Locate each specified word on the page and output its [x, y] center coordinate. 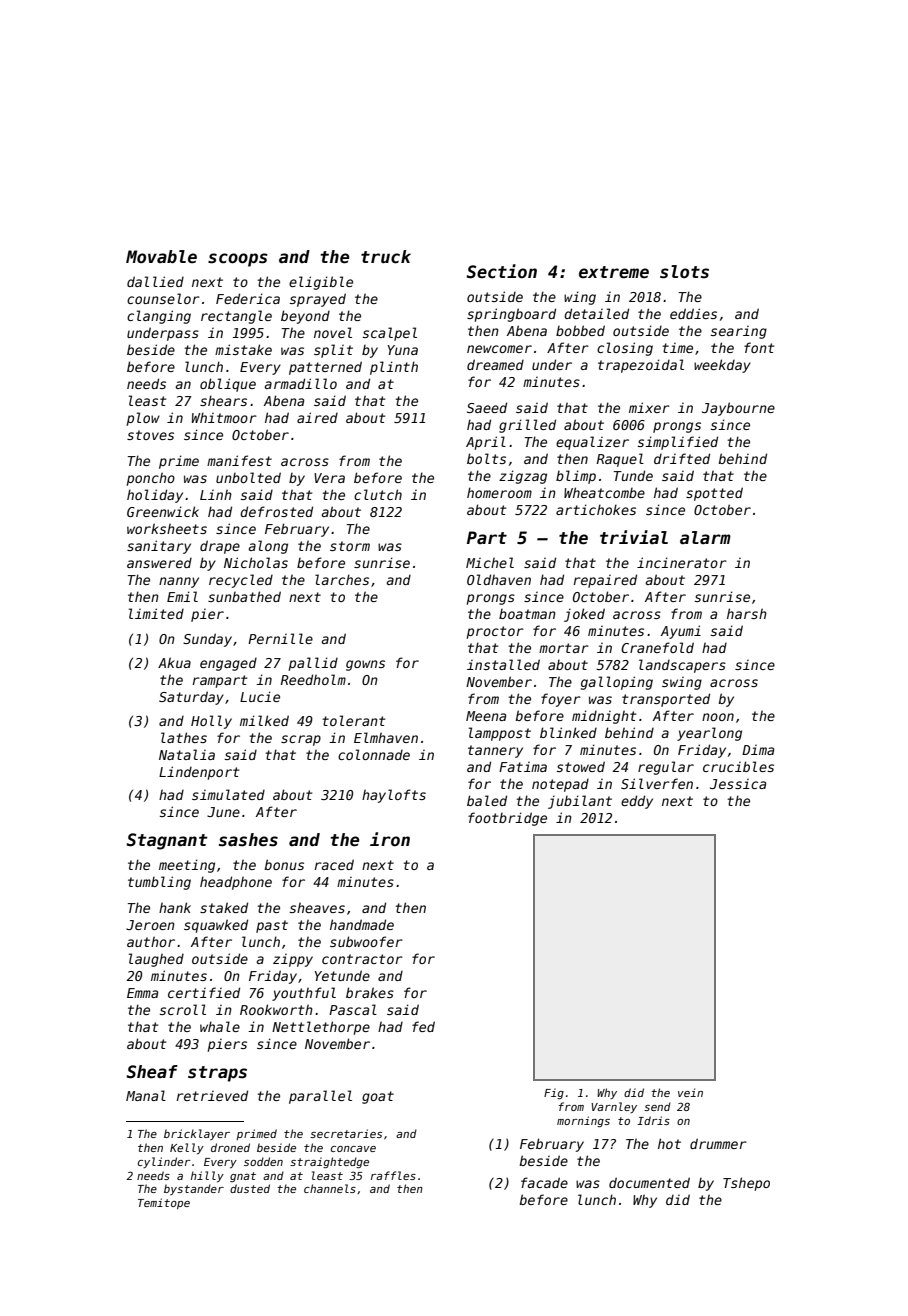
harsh [747, 613]
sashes [248, 840]
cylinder [164, 1162]
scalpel [390, 334]
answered [159, 563]
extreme [614, 272]
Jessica [738, 784]
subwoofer [366, 941]
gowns [365, 665]
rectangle [236, 317]
